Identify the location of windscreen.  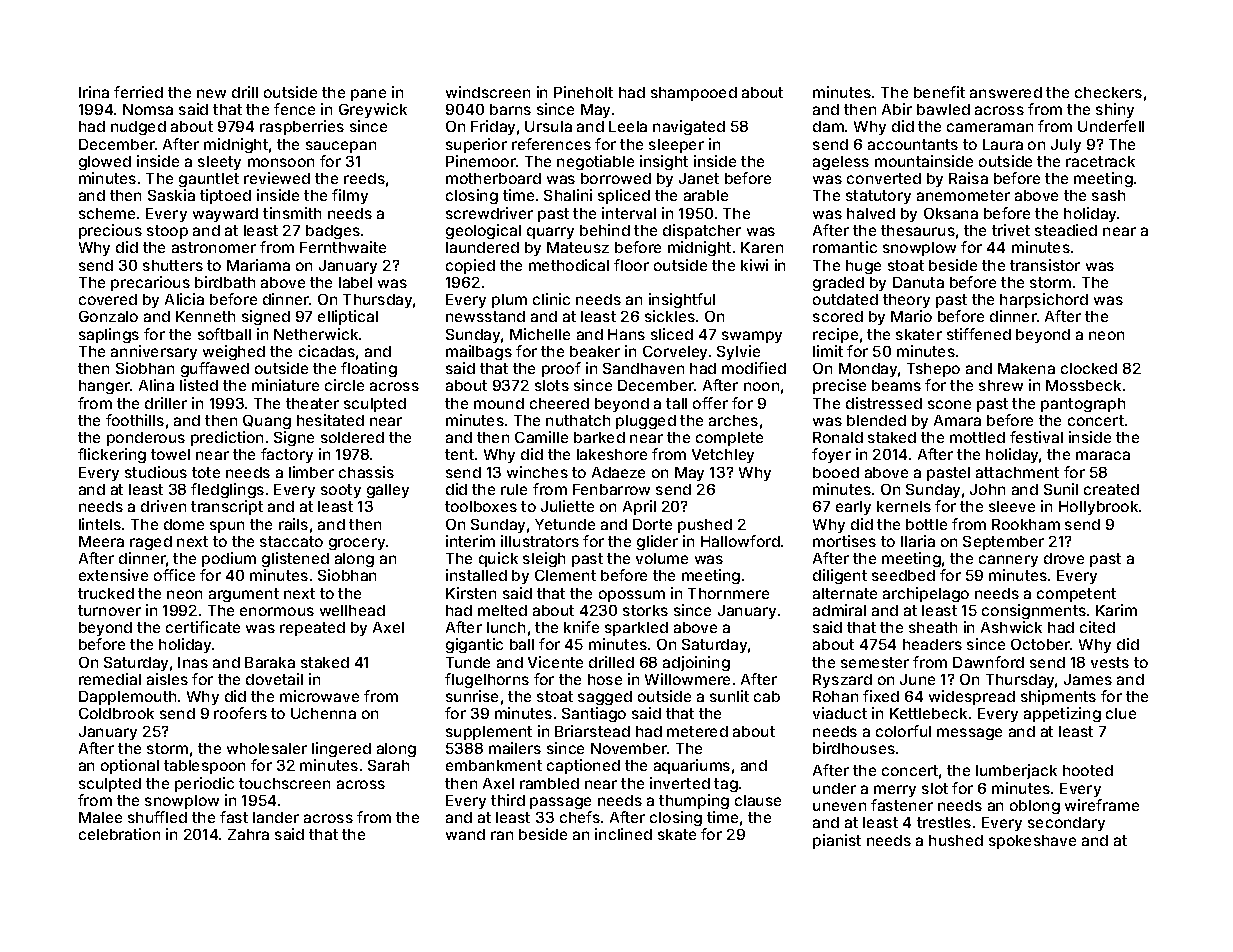
(488, 92).
